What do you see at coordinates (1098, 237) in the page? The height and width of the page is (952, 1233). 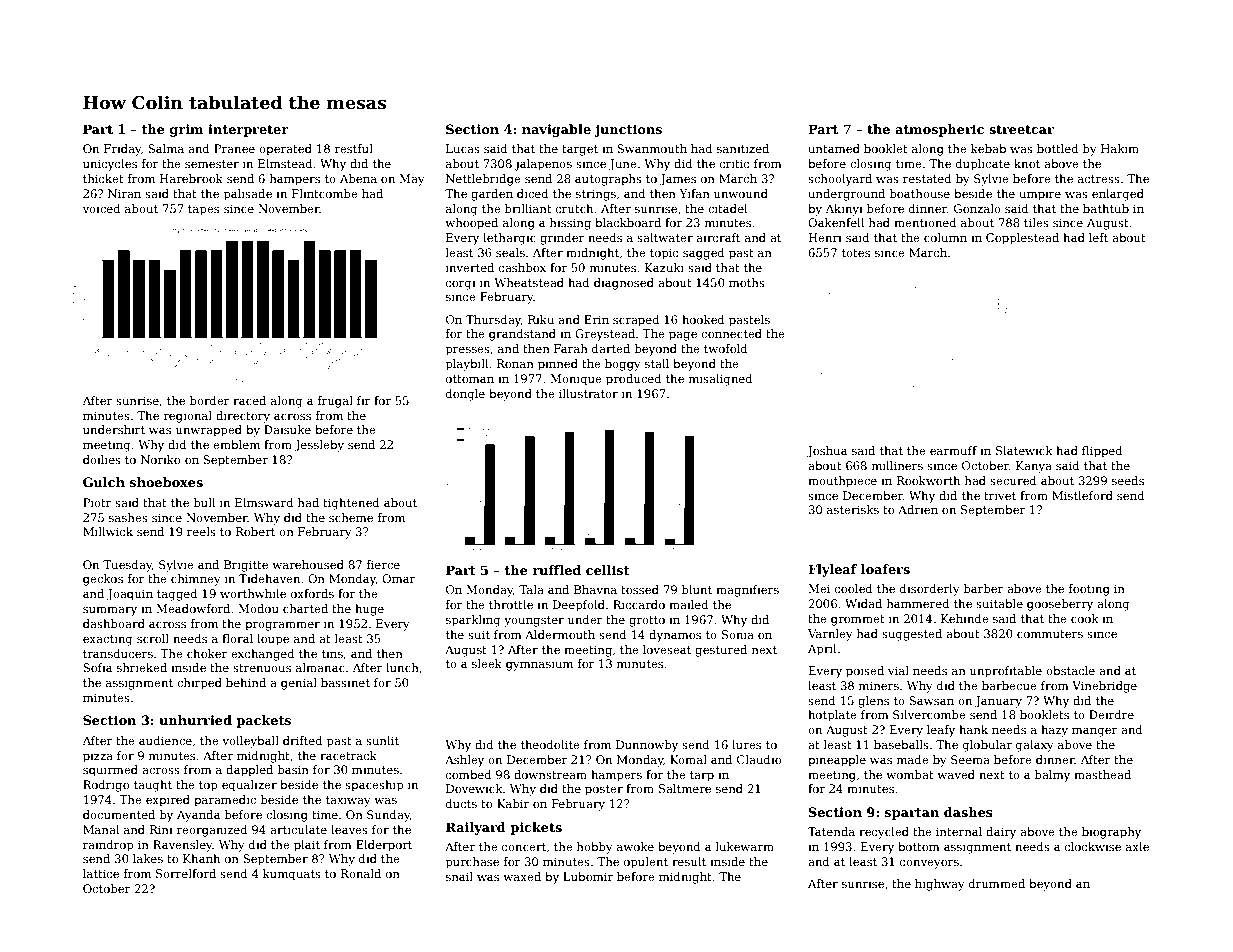 I see `left` at bounding box center [1098, 237].
